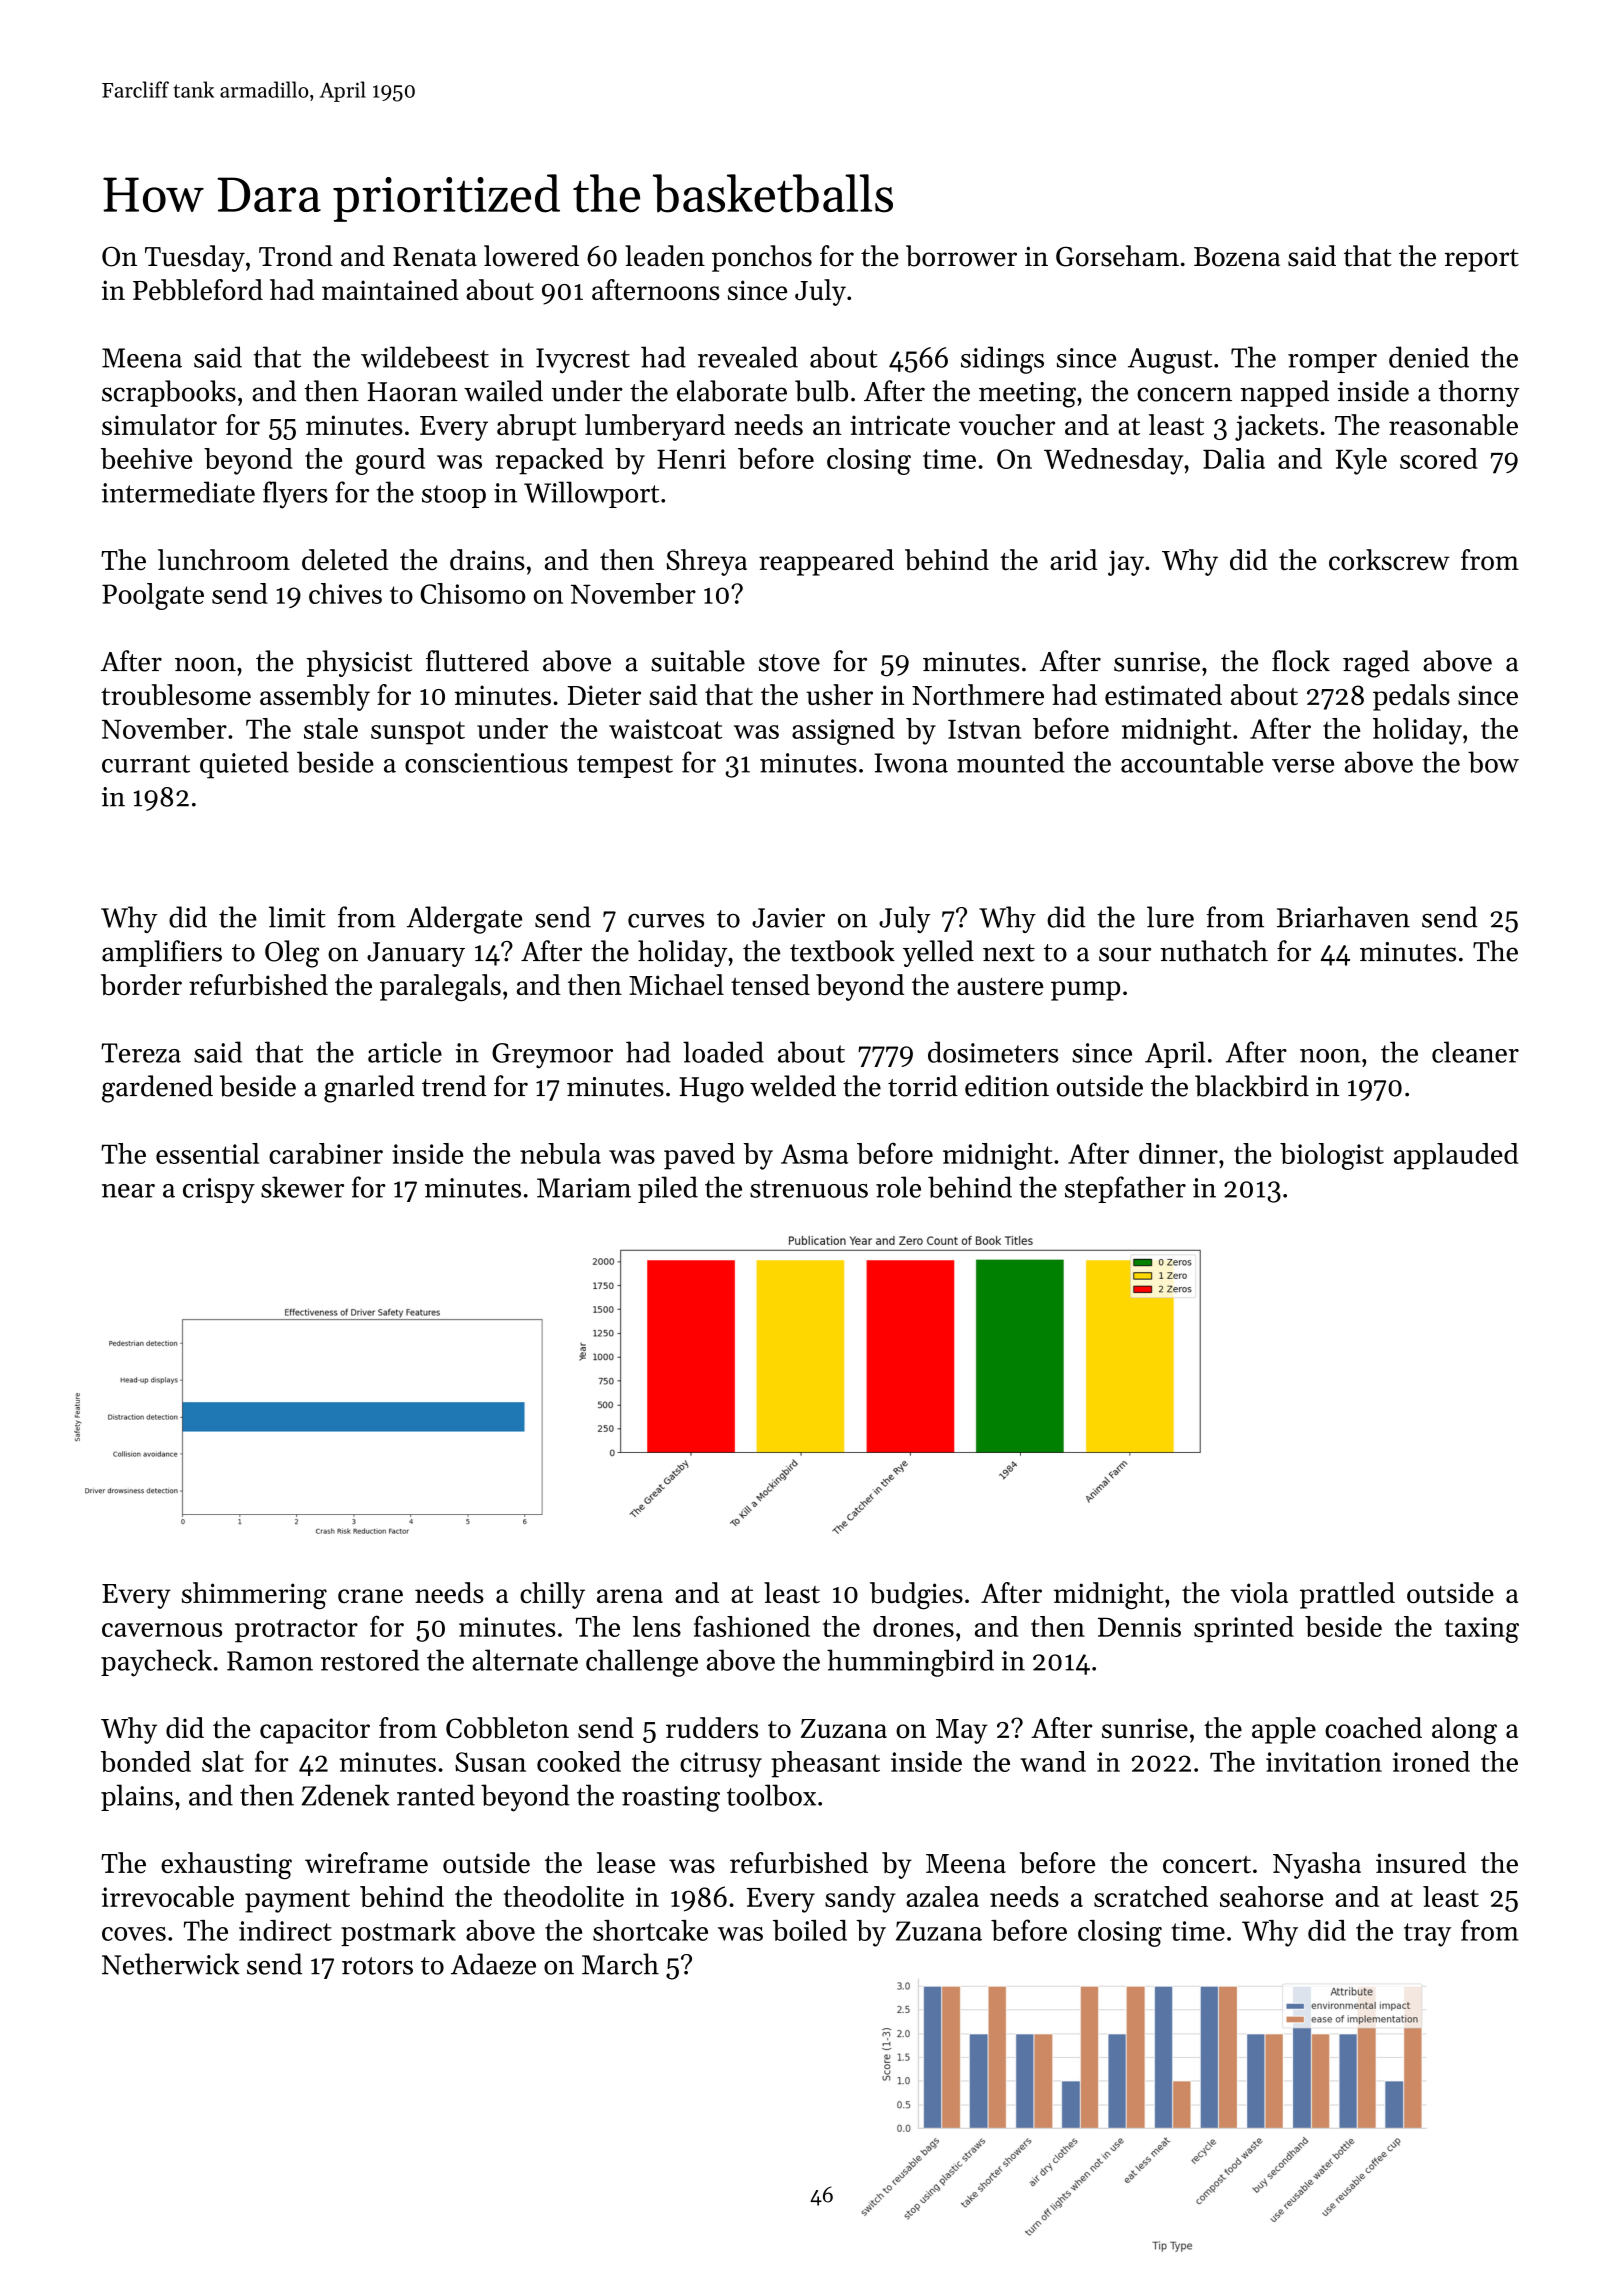 This document has width=1620, height=2292. What do you see at coordinates (1411, 697) in the document?
I see `pedals` at bounding box center [1411, 697].
